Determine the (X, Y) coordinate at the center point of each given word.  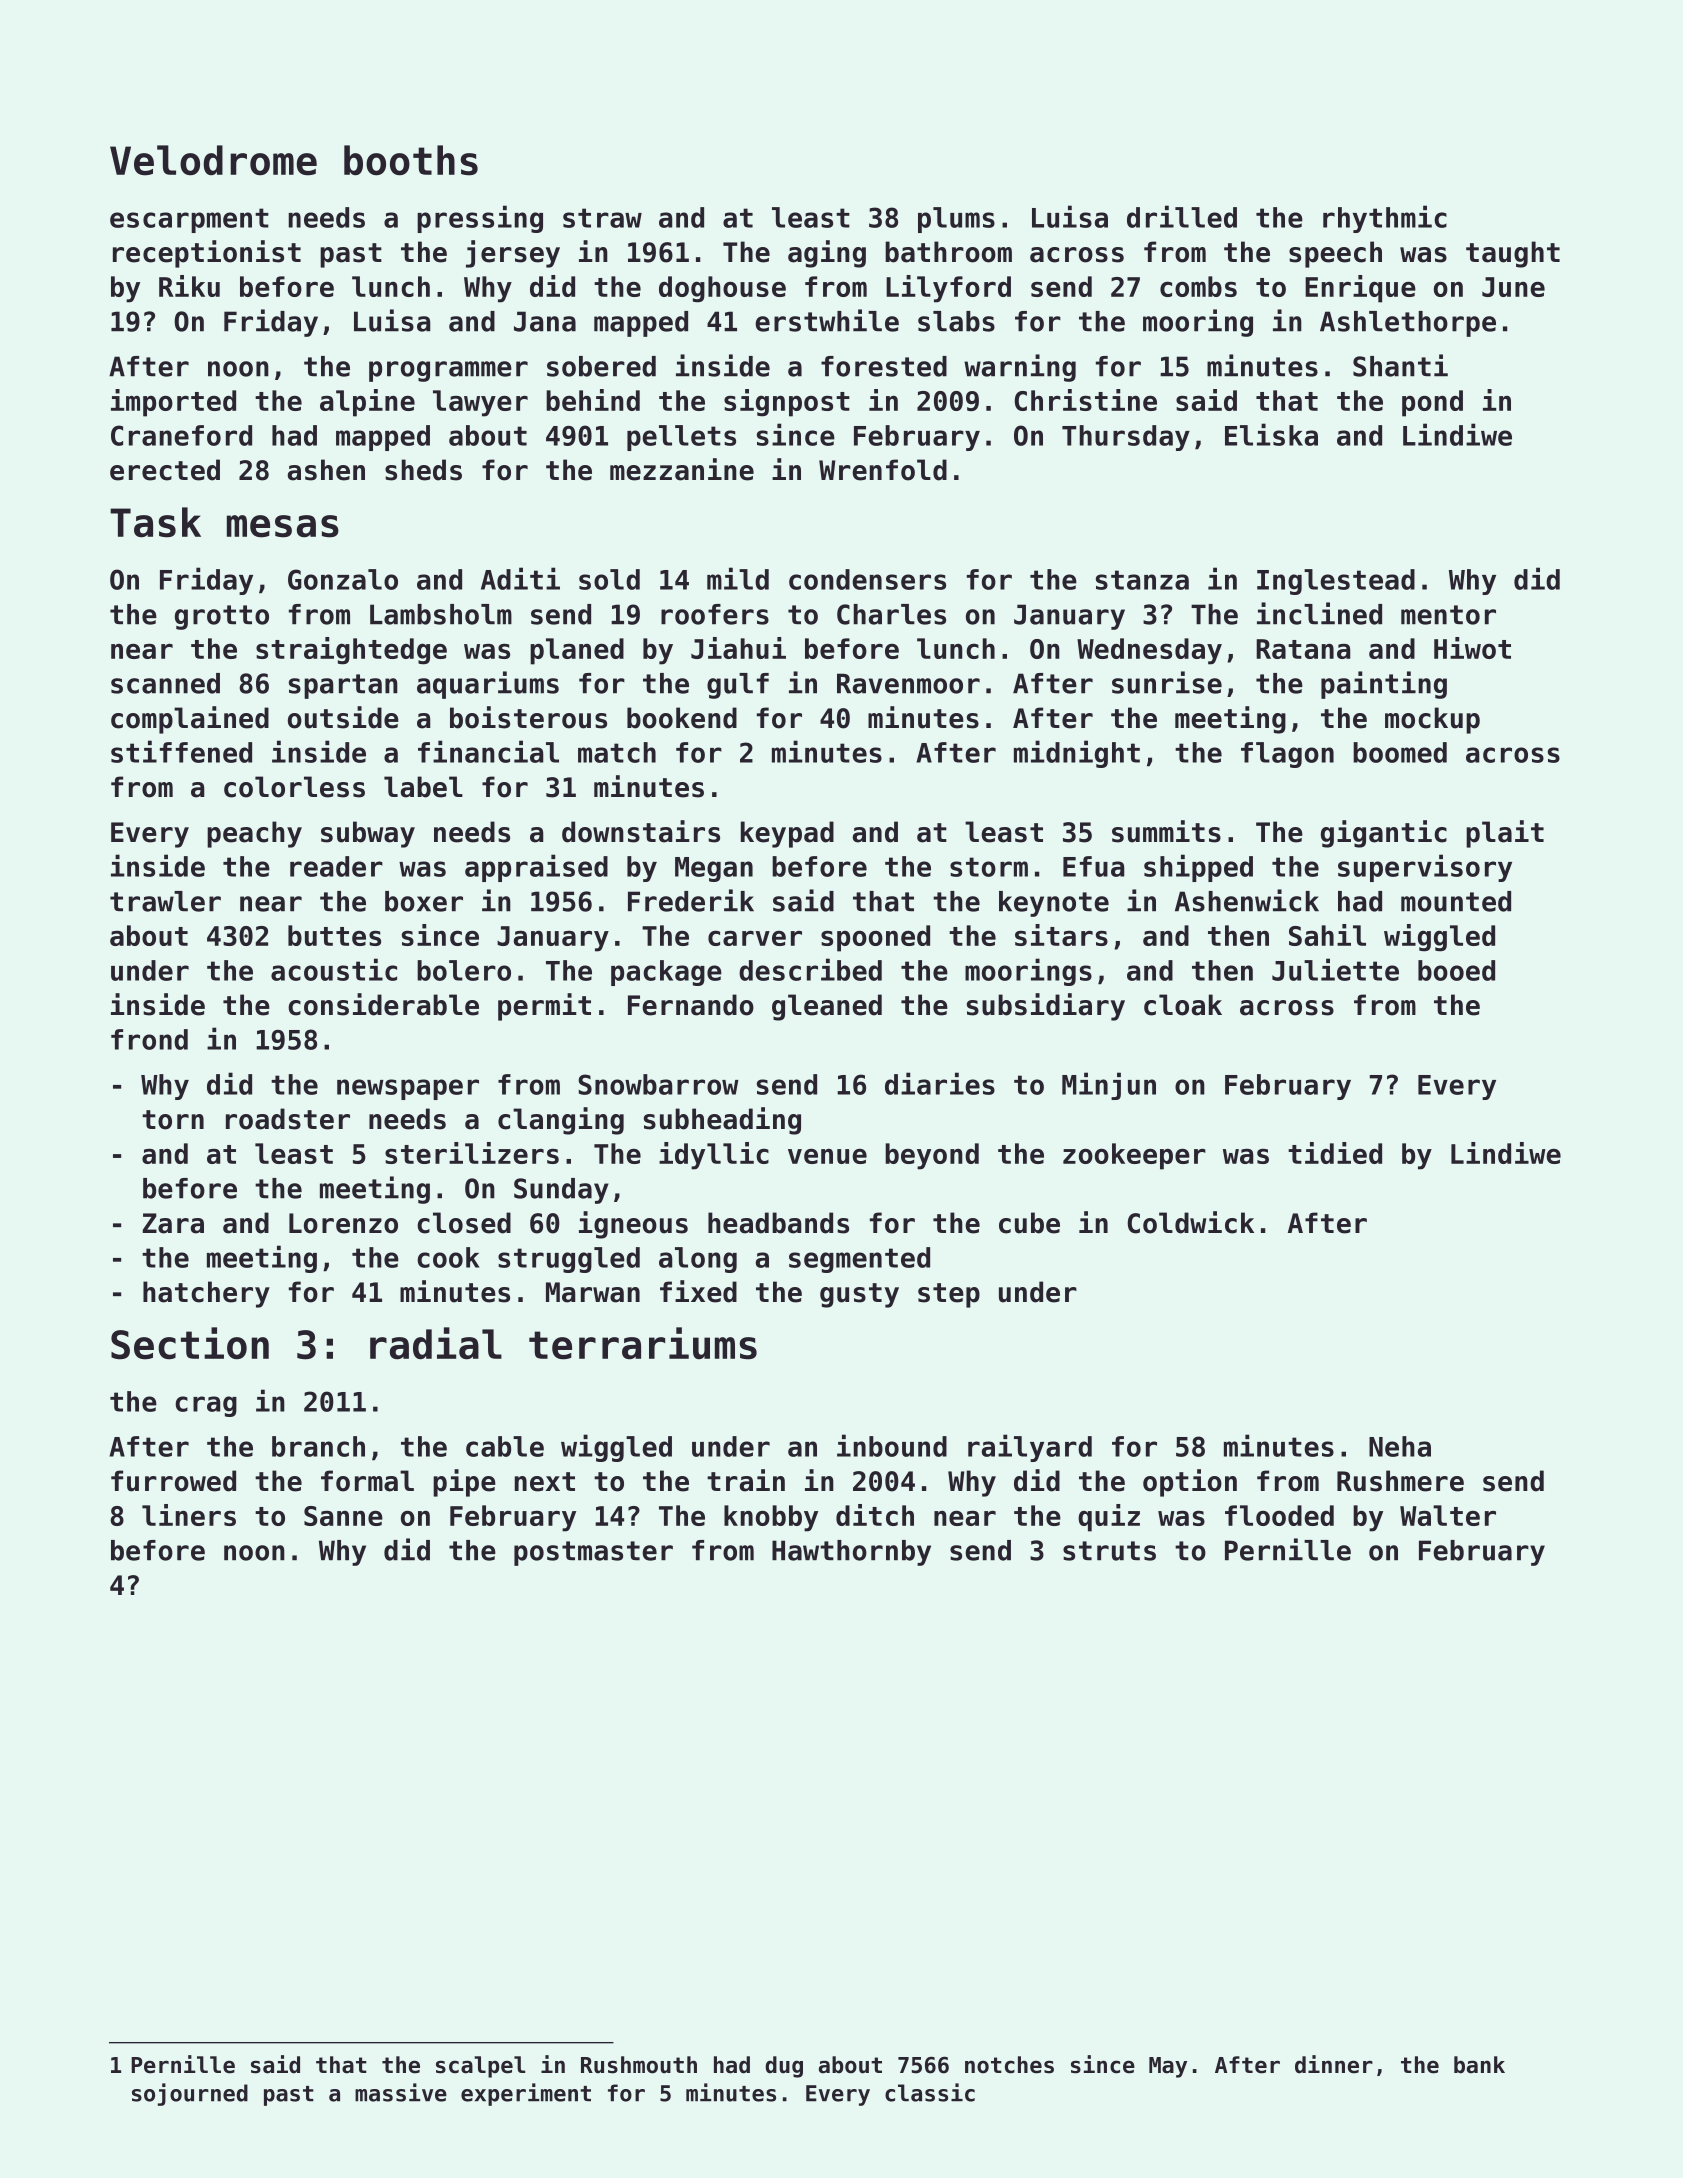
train (746, 1480)
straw (602, 218)
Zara (173, 1223)
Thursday (1126, 438)
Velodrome (213, 160)
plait (1505, 834)
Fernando (691, 1005)
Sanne (343, 1516)
